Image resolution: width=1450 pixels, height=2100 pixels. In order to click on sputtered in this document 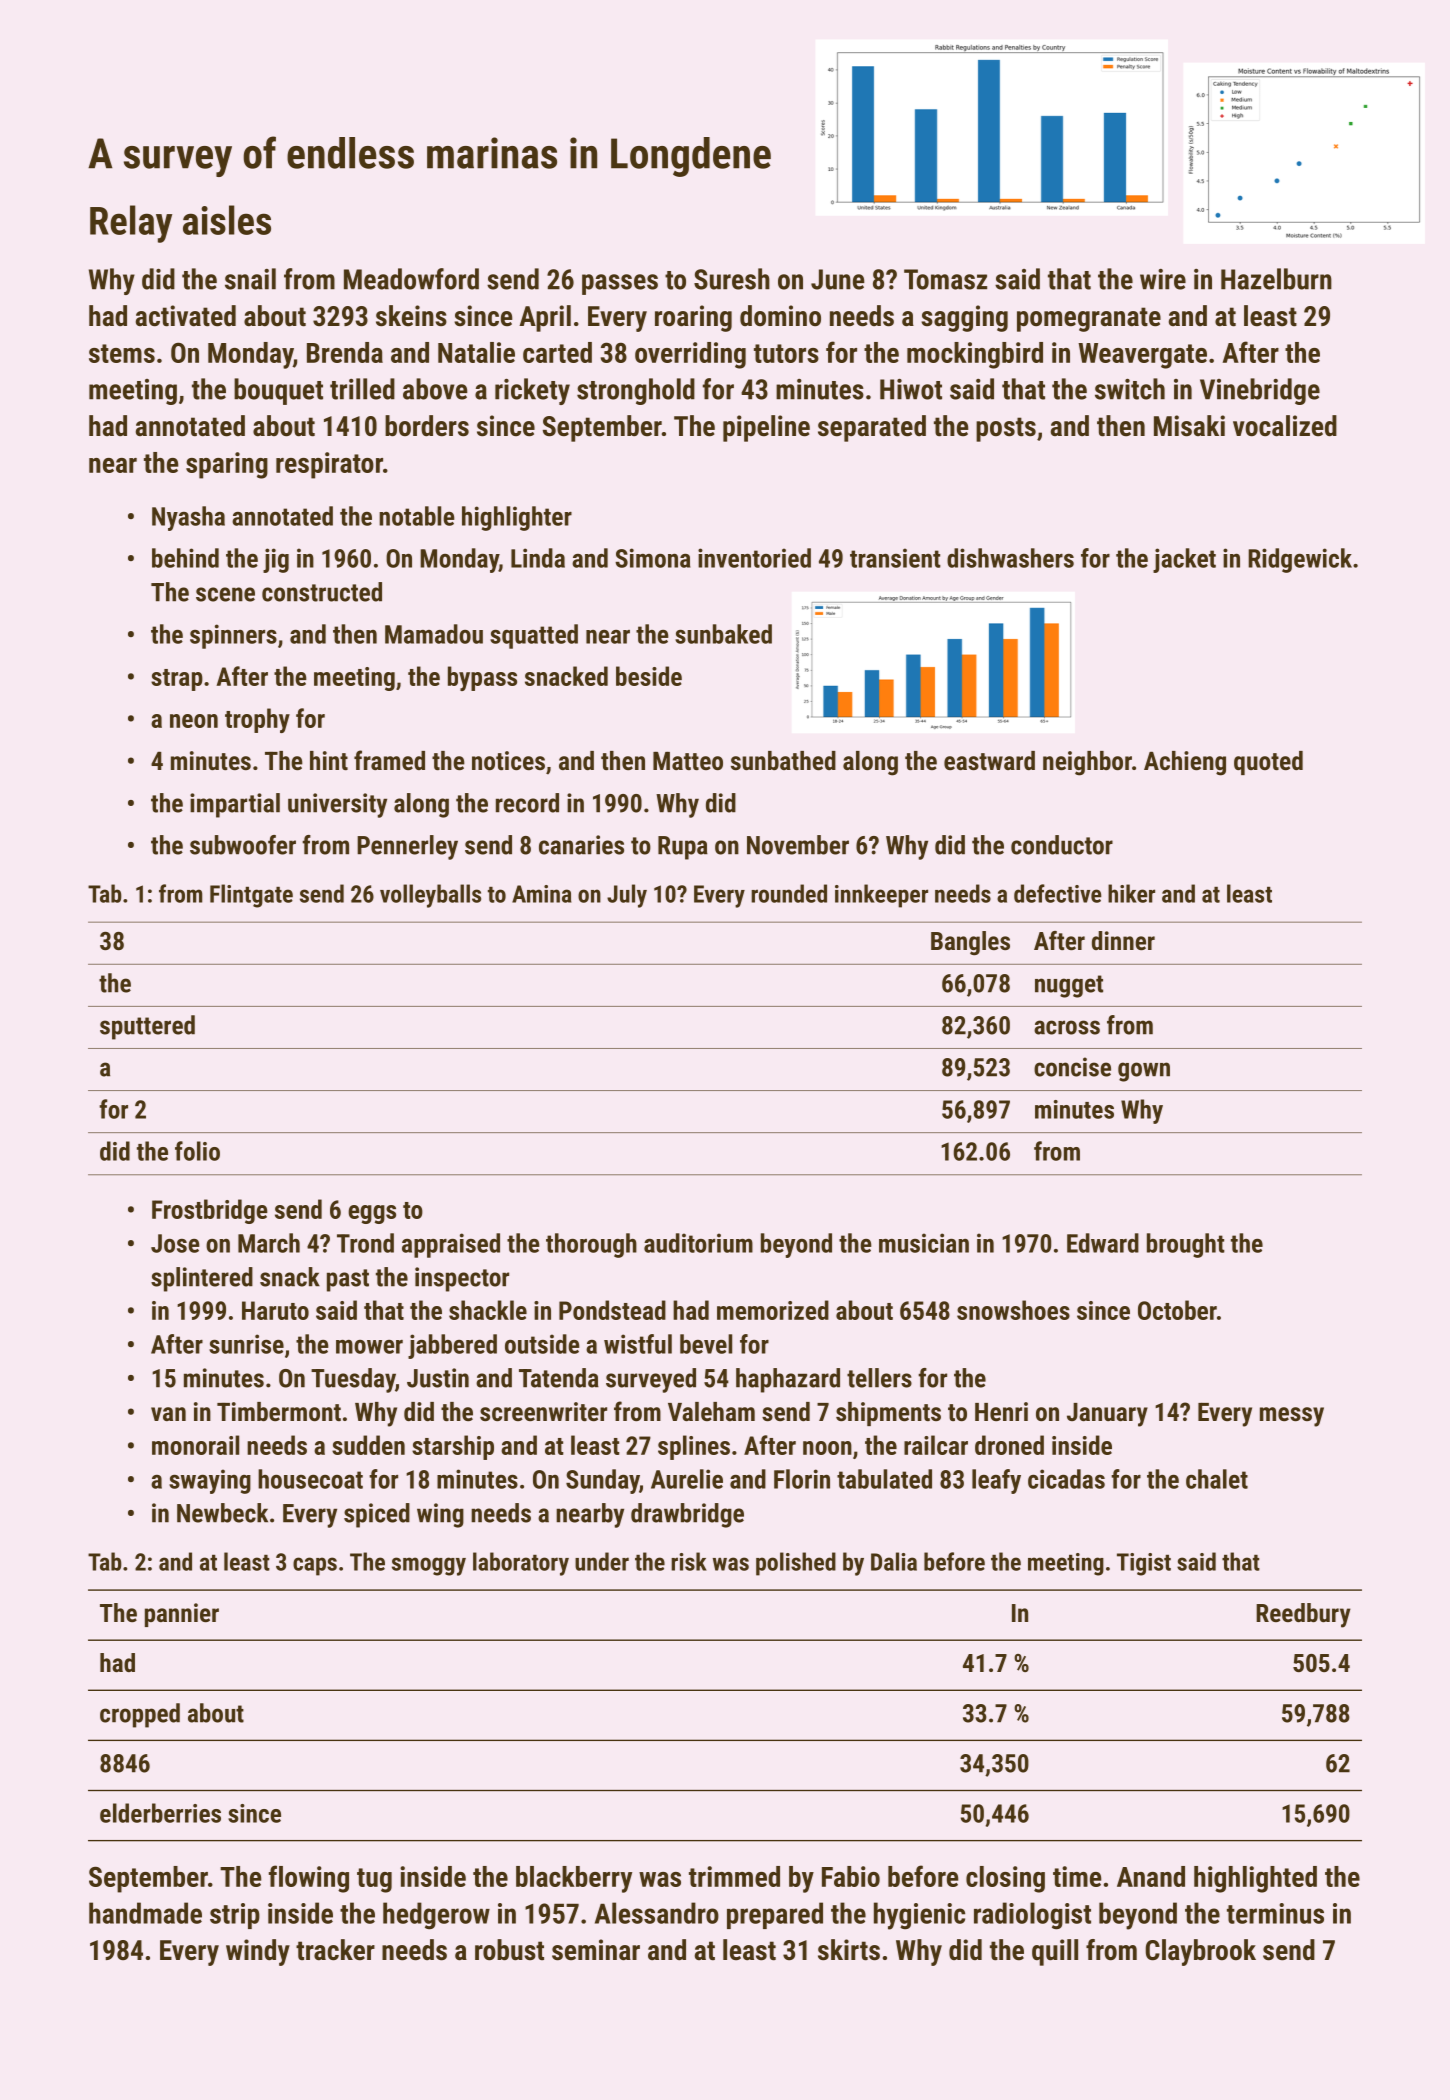, I will do `click(147, 1027)`.
